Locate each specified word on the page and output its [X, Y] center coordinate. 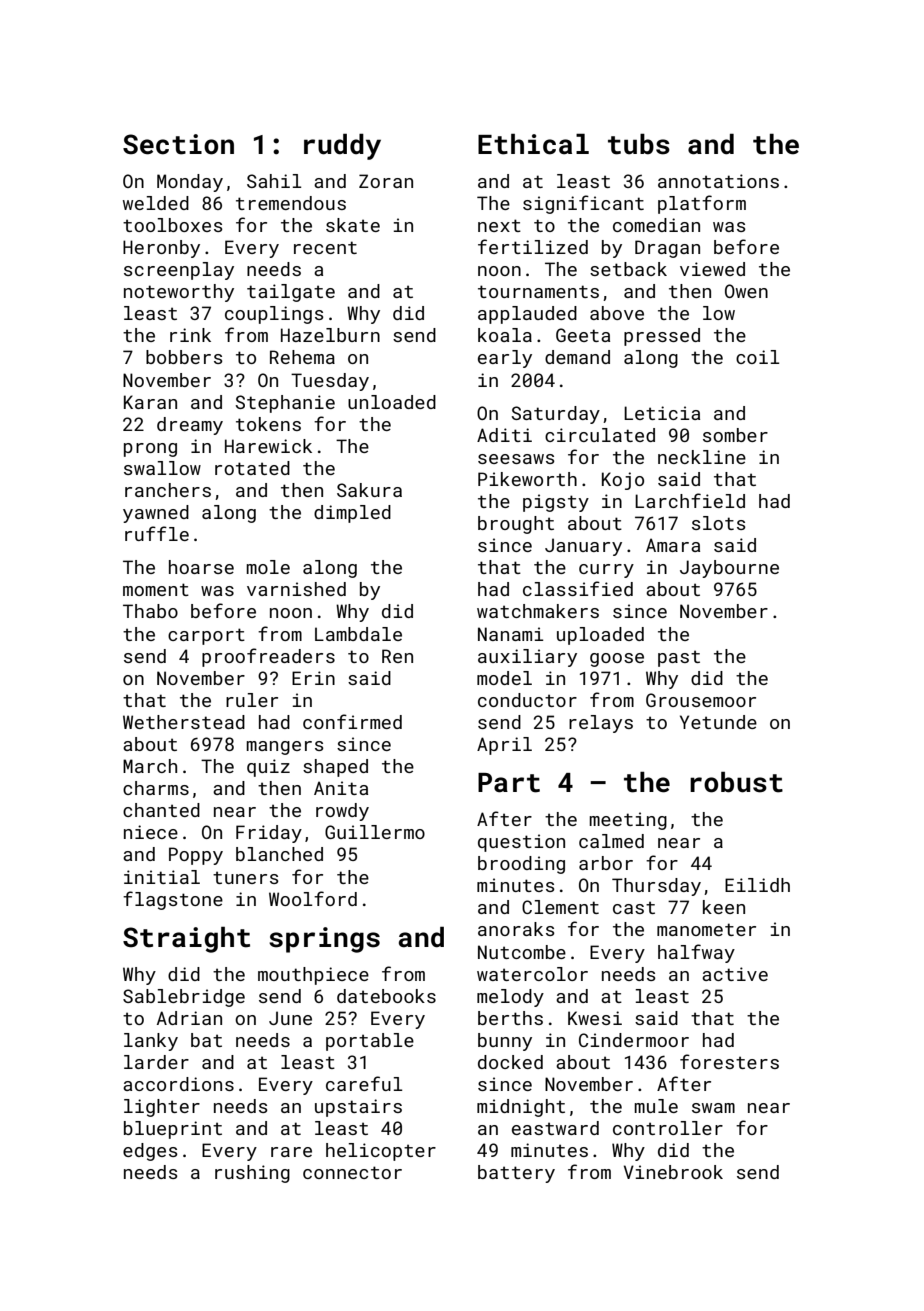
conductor [527, 700]
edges [150, 1152]
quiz [268, 768]
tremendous [291, 203]
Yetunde [718, 722]
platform [702, 204]
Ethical [533, 144]
